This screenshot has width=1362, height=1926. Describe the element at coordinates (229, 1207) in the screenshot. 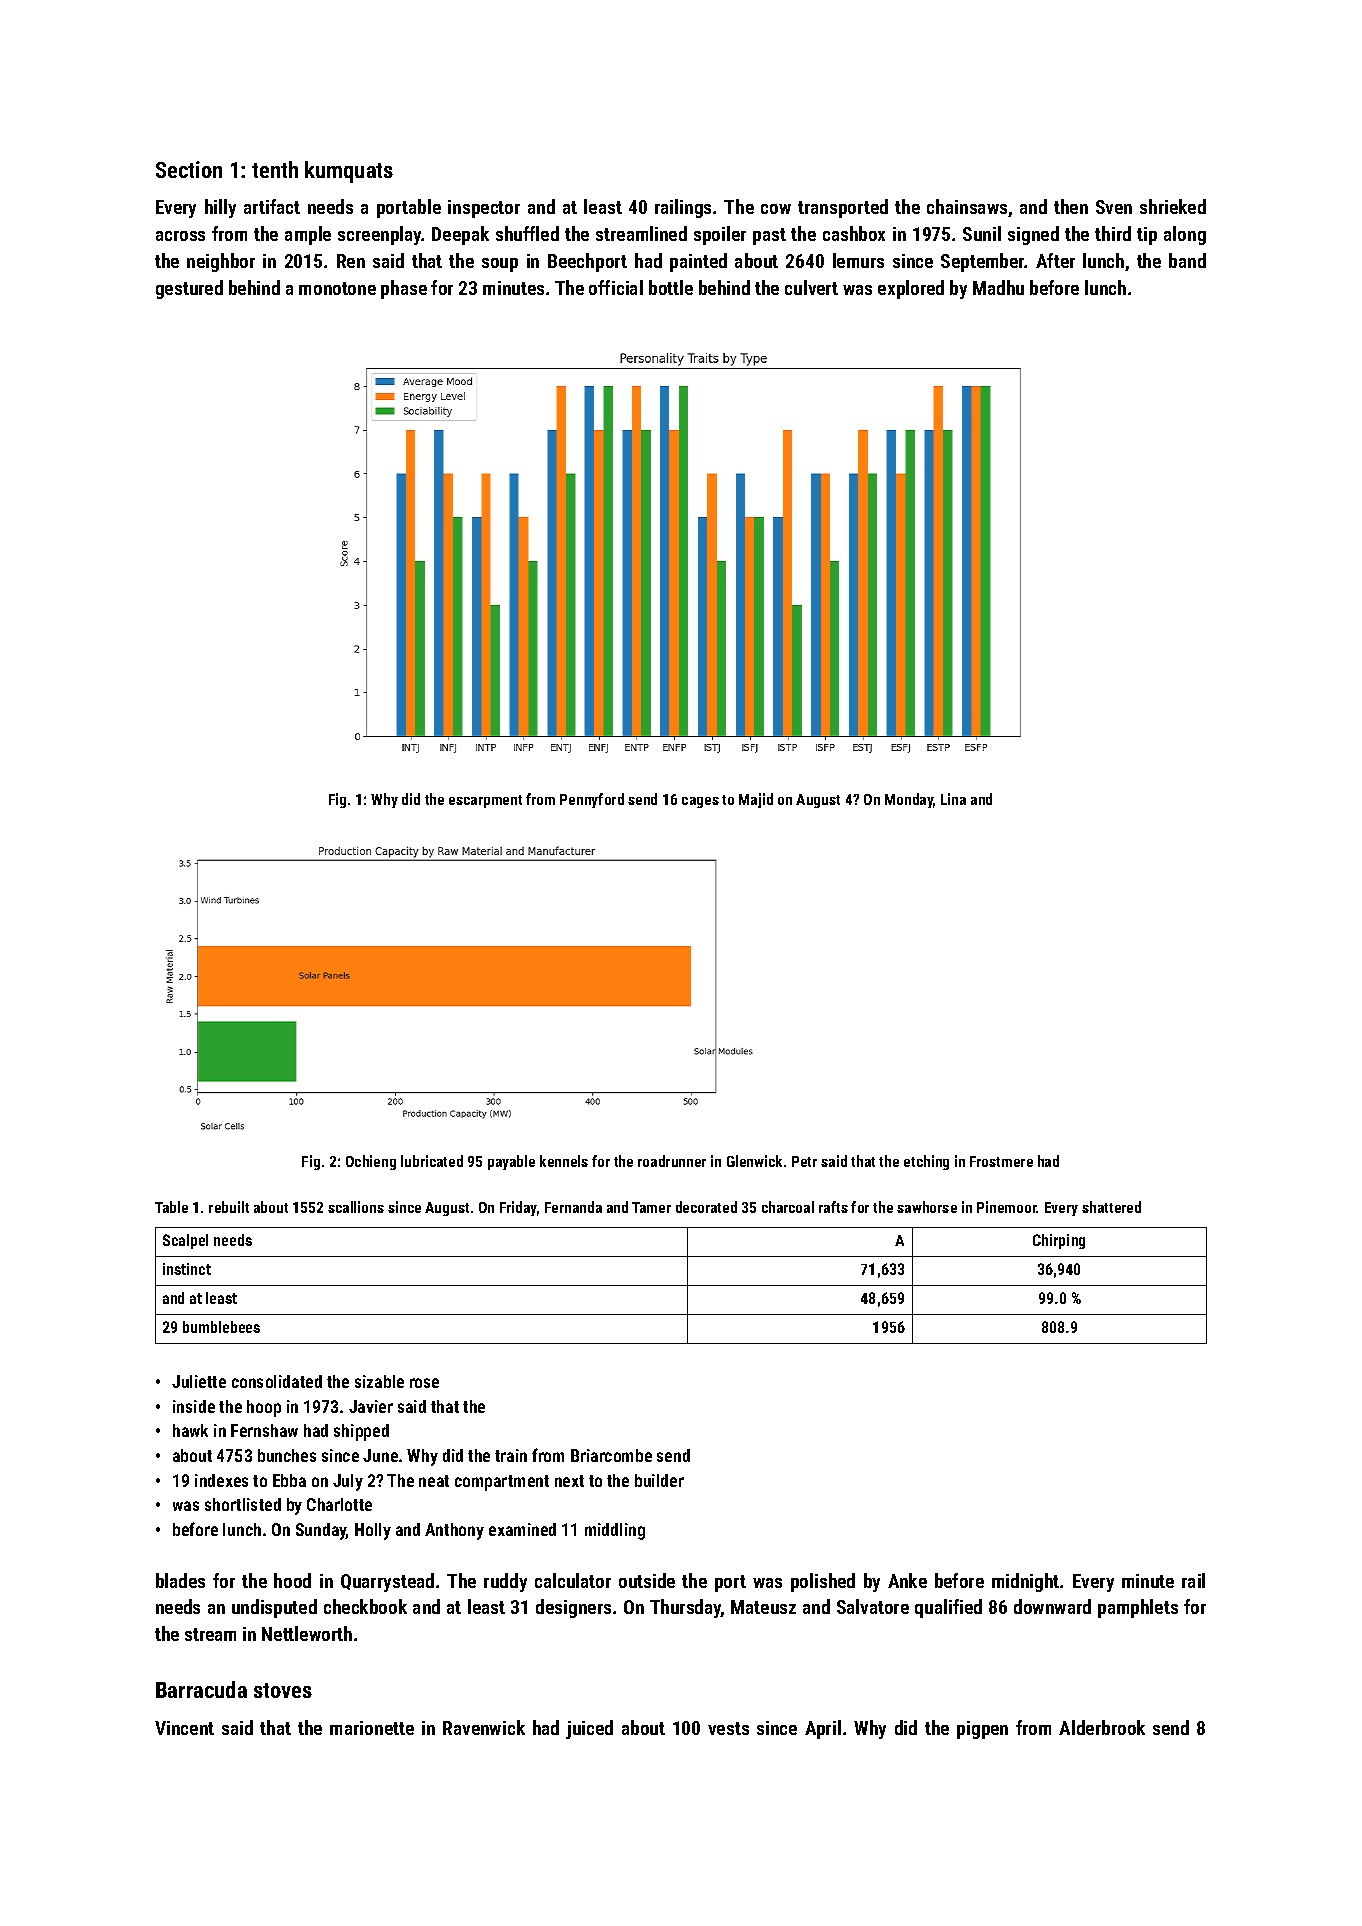

I see `rebuilt` at that location.
